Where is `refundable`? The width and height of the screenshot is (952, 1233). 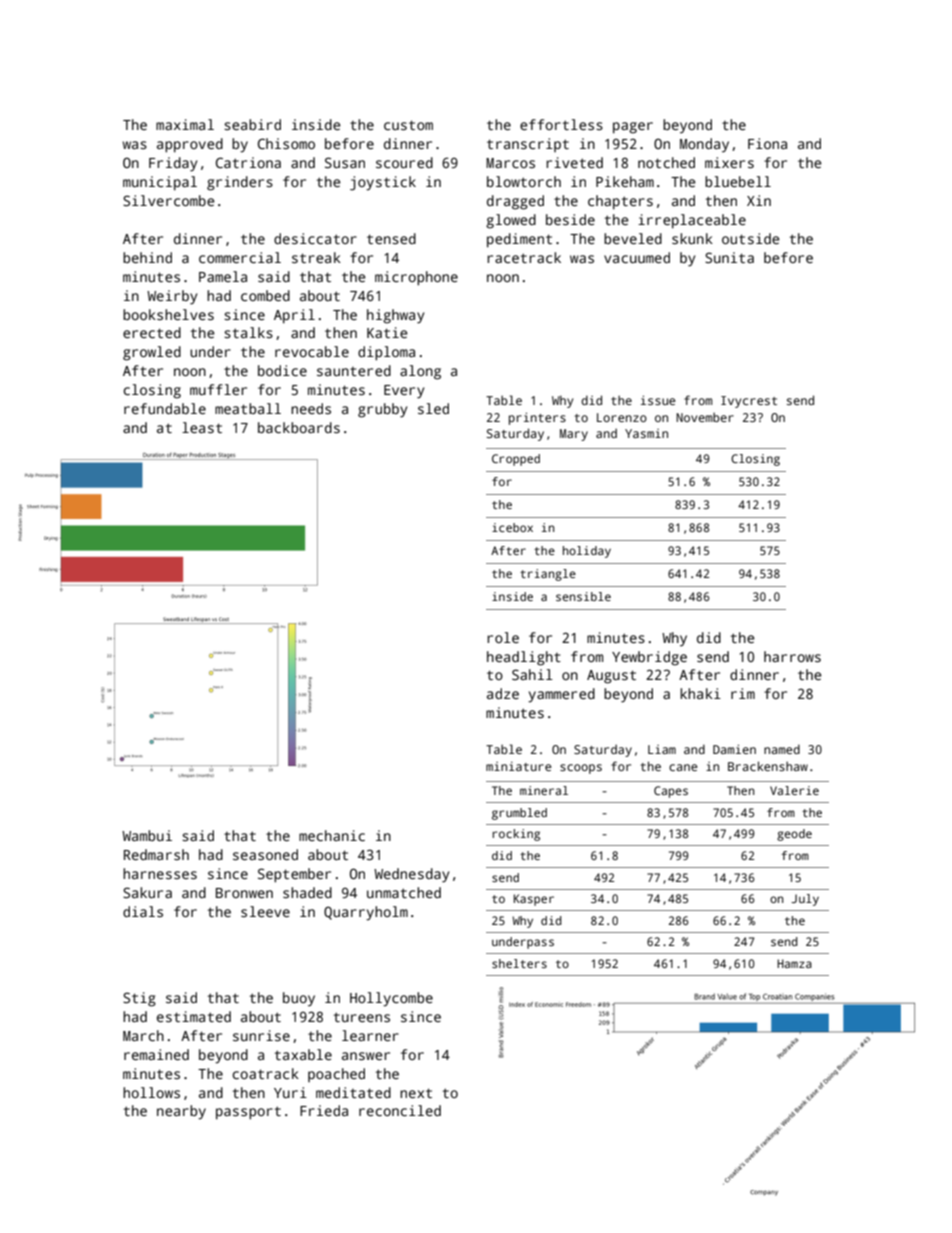
refundable is located at coordinates (165, 408).
